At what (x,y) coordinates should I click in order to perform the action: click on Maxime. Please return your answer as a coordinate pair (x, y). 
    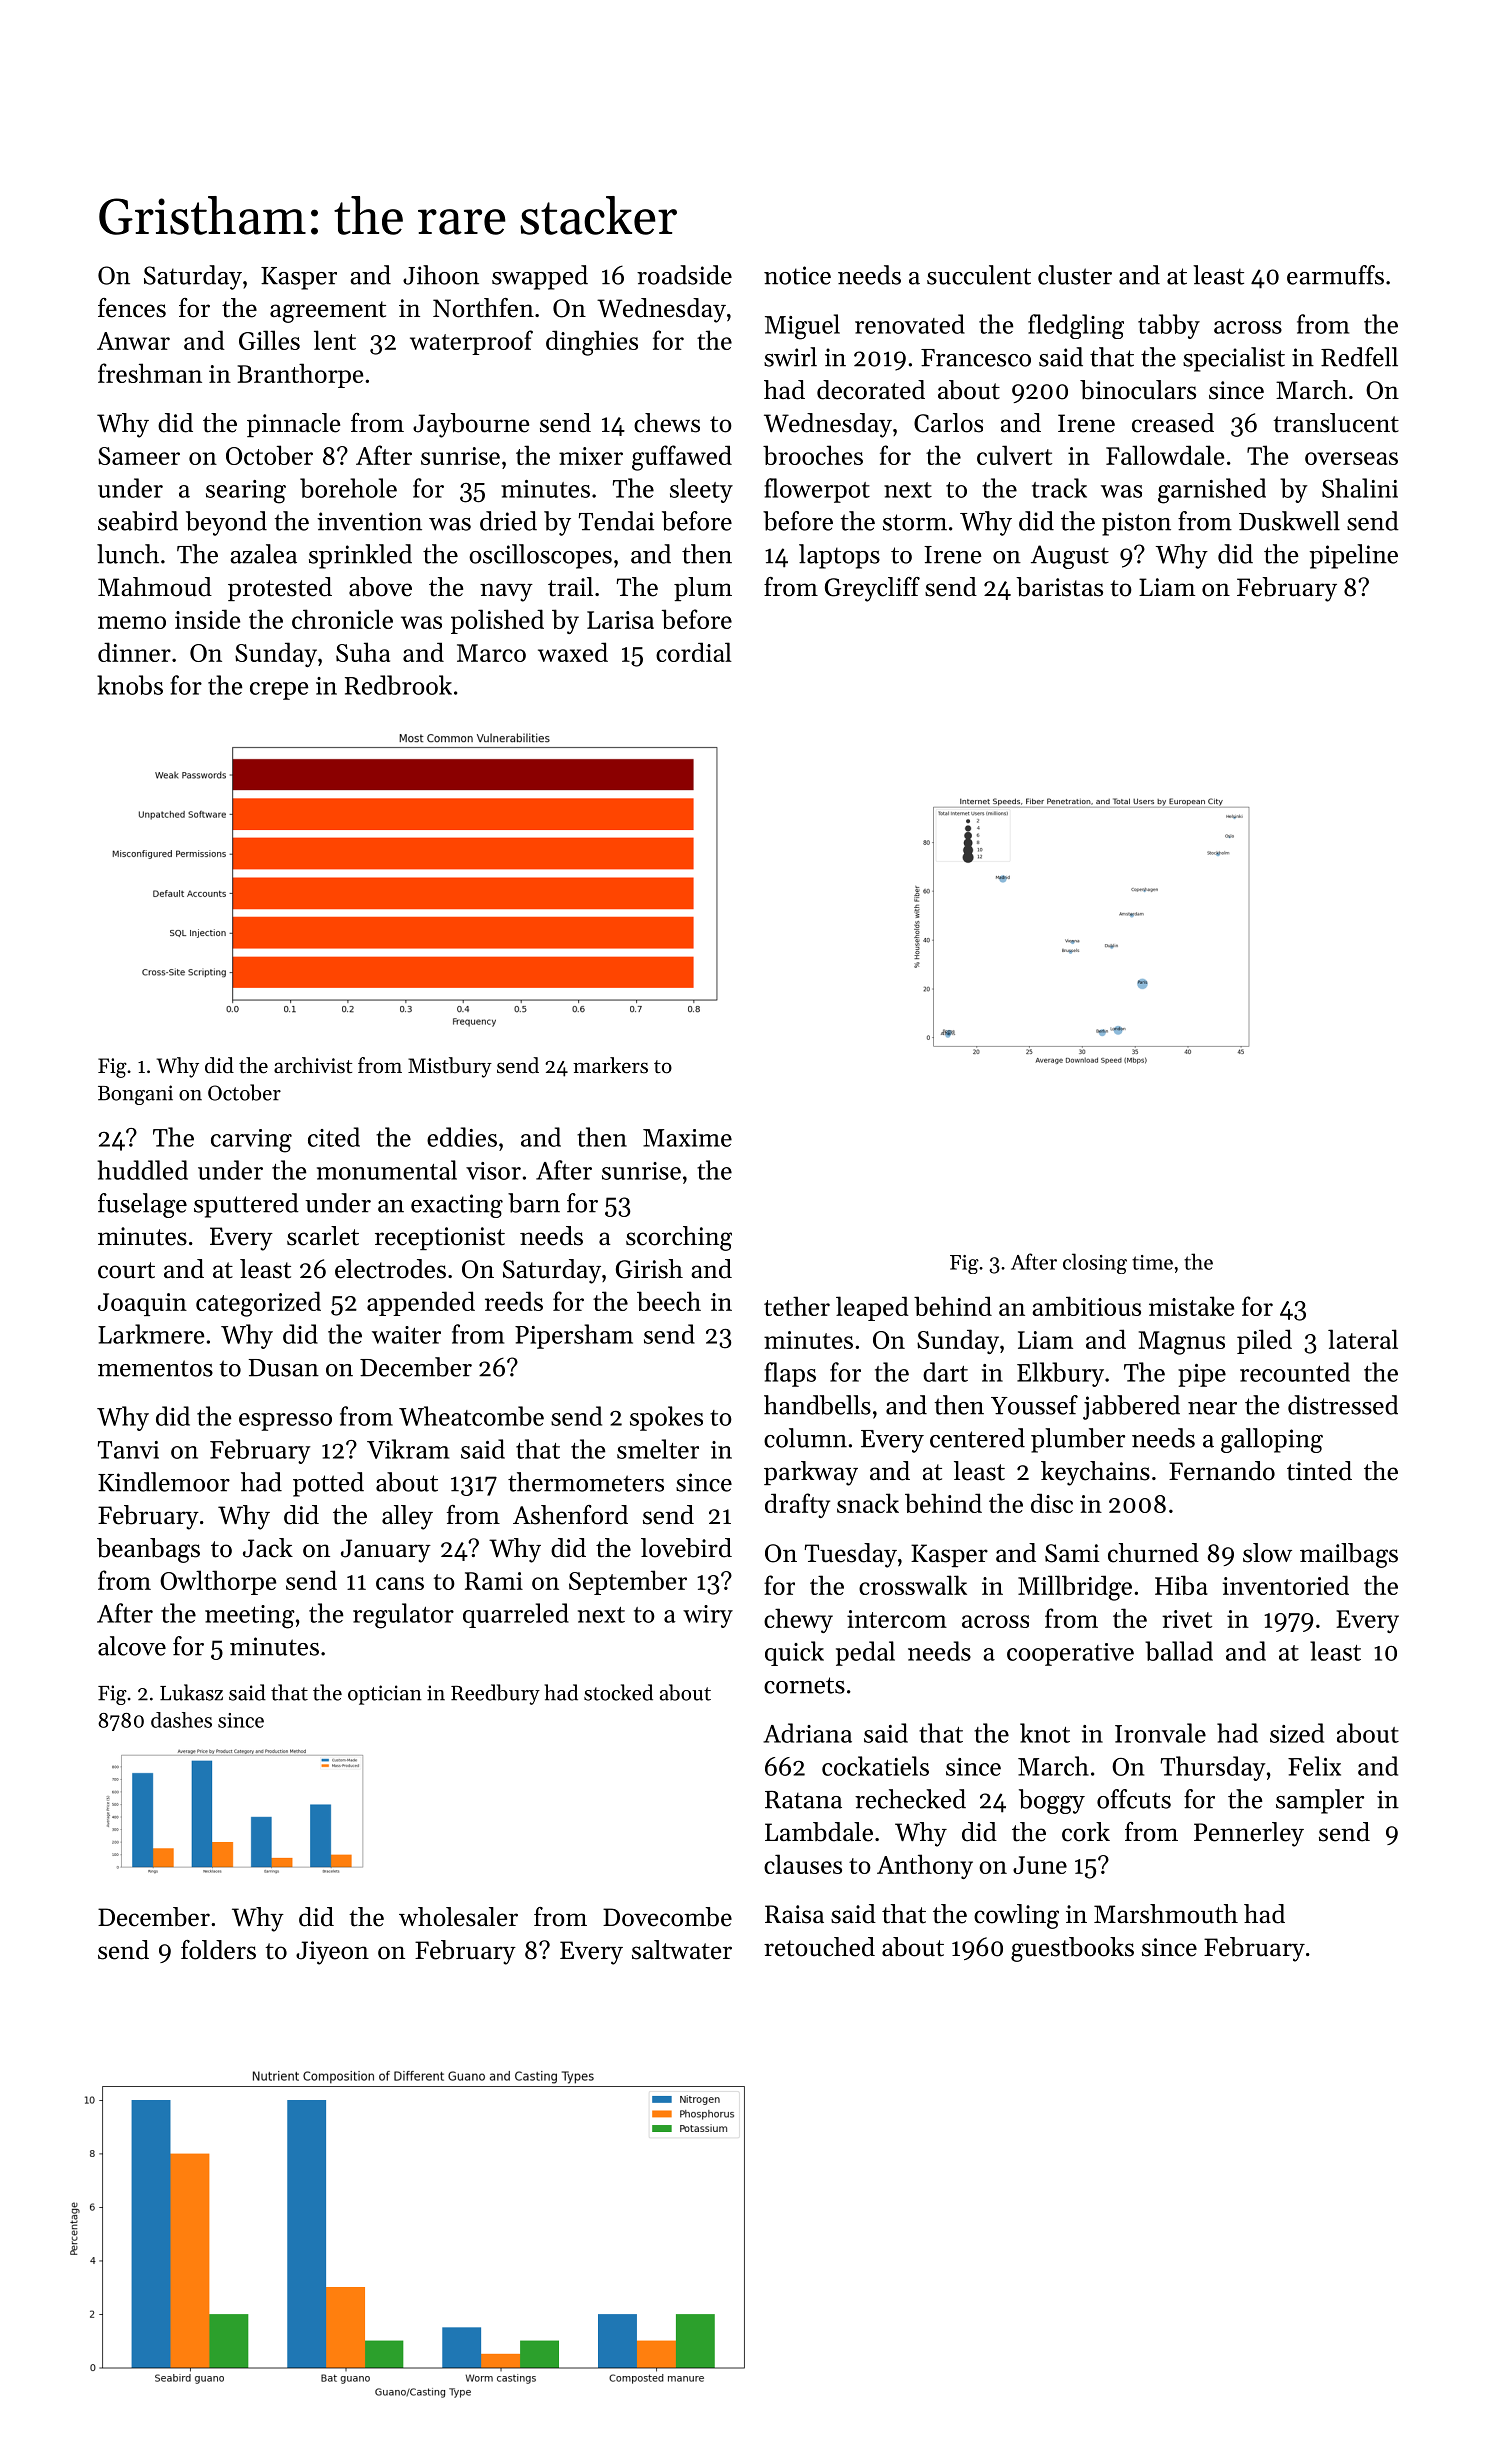
    Looking at the image, I should click on (687, 1138).
